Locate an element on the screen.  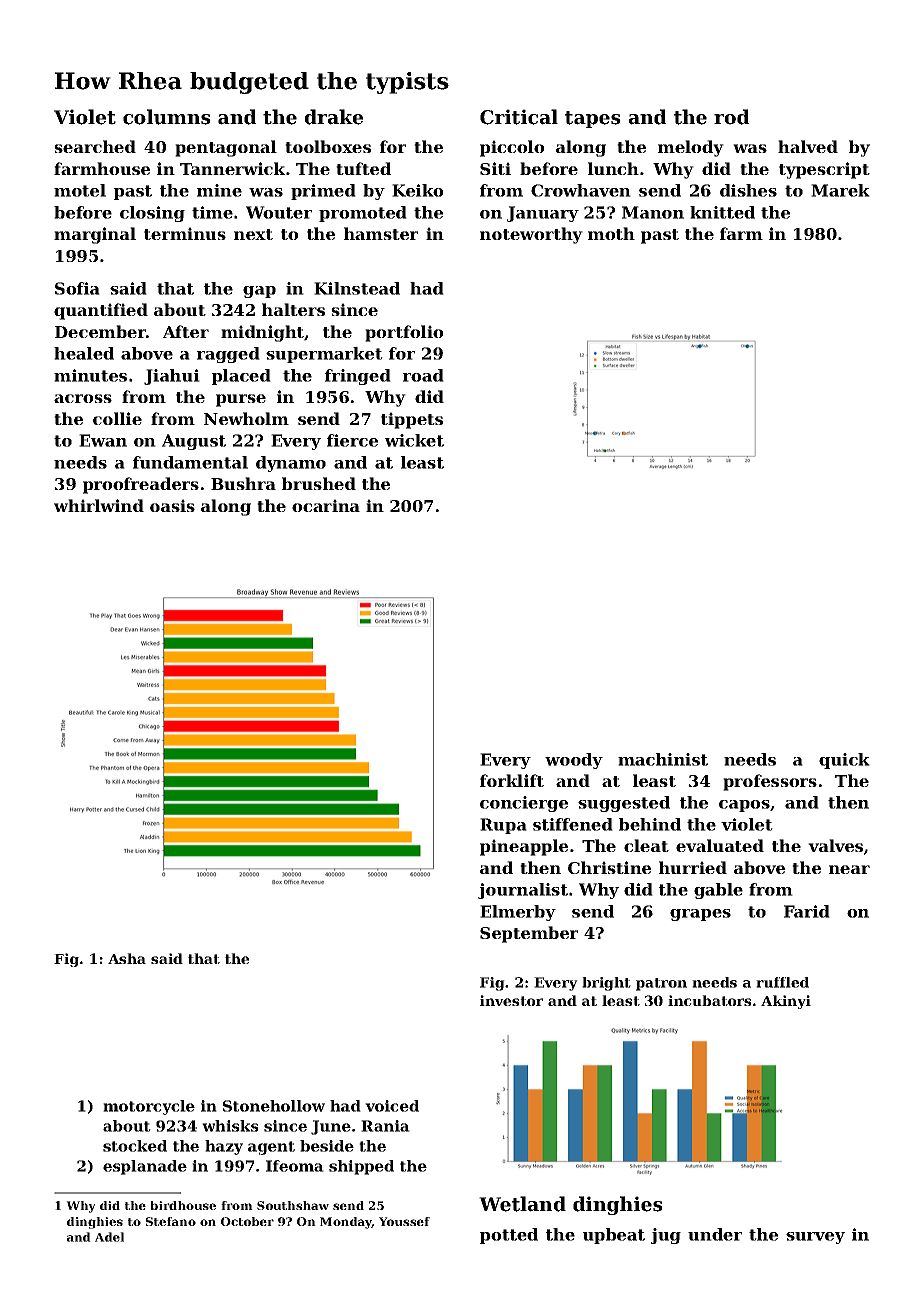
Bushra is located at coordinates (243, 483).
